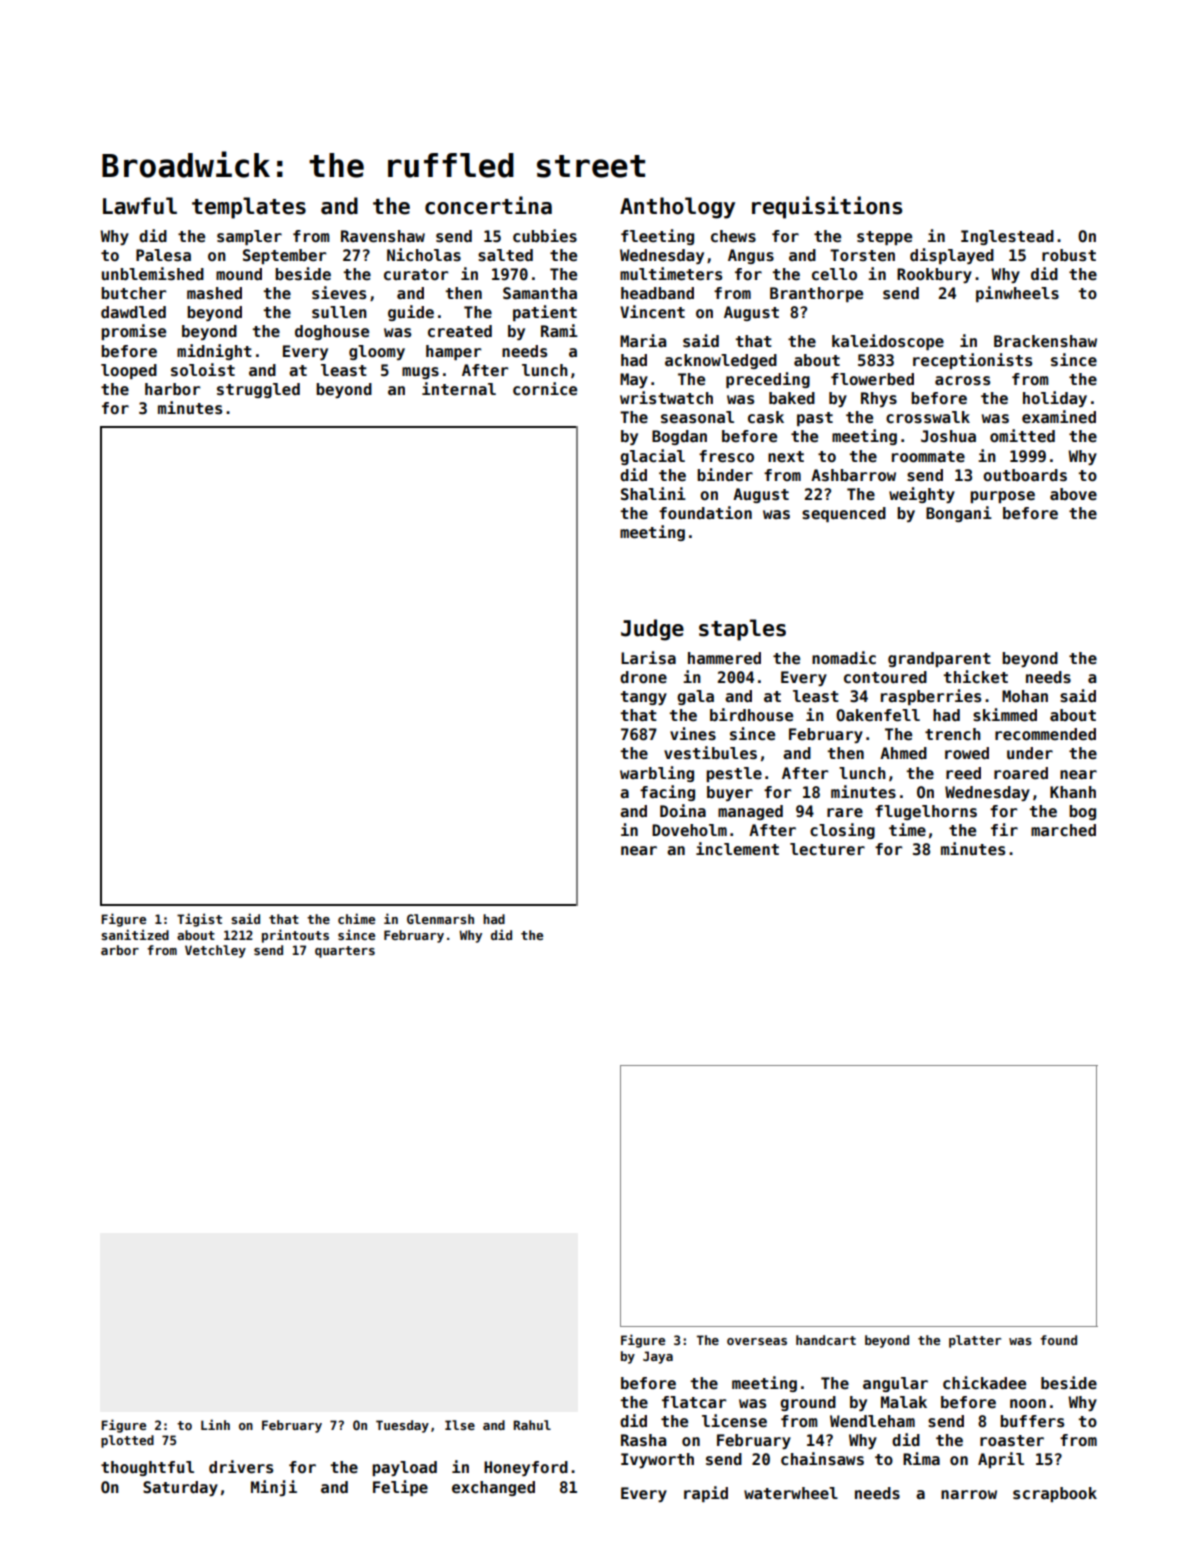  I want to click on templates, so click(249, 208).
